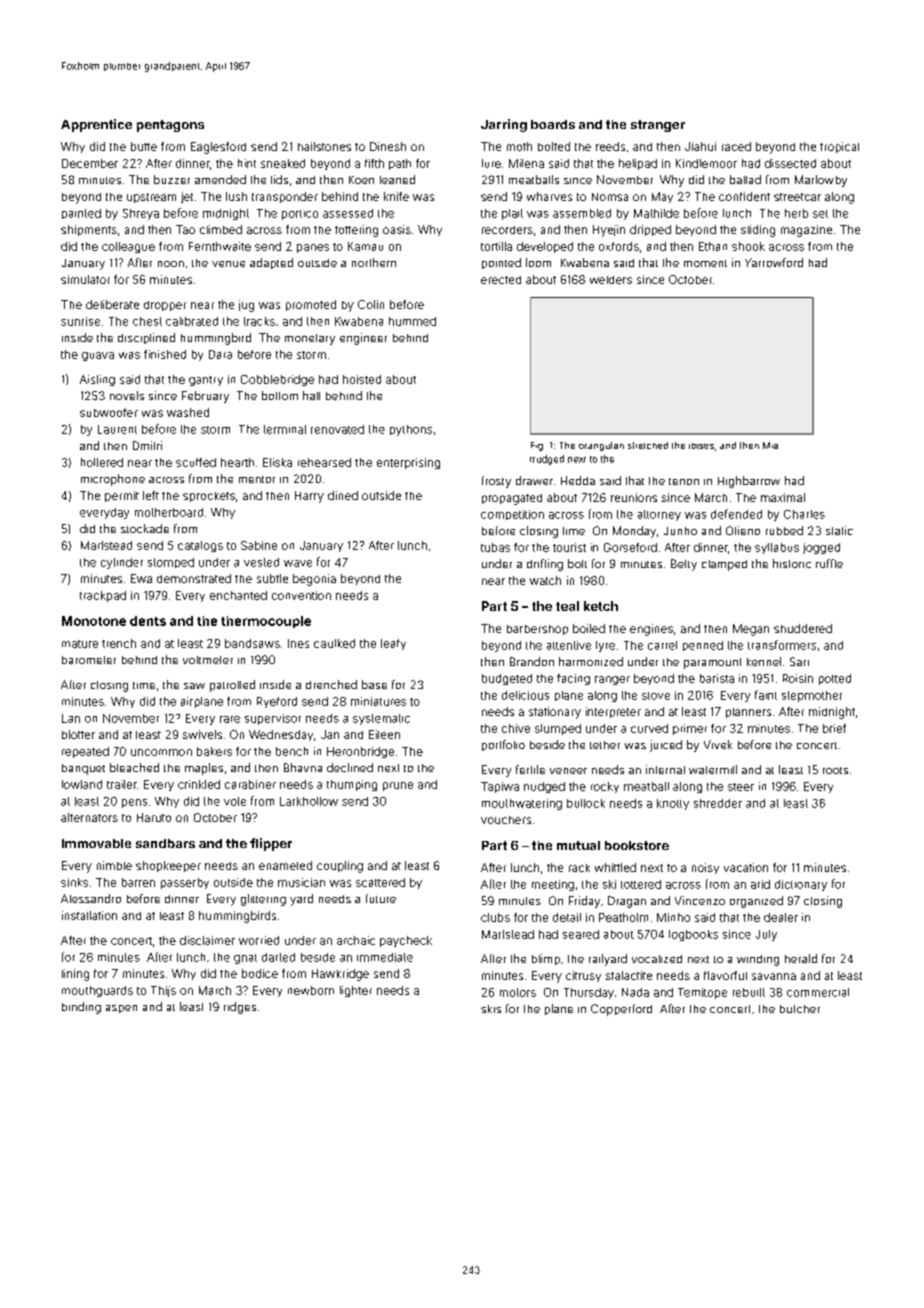 The width and height of the screenshot is (924, 1308). Describe the element at coordinates (82, 784) in the screenshot. I see `lowland` at that location.
